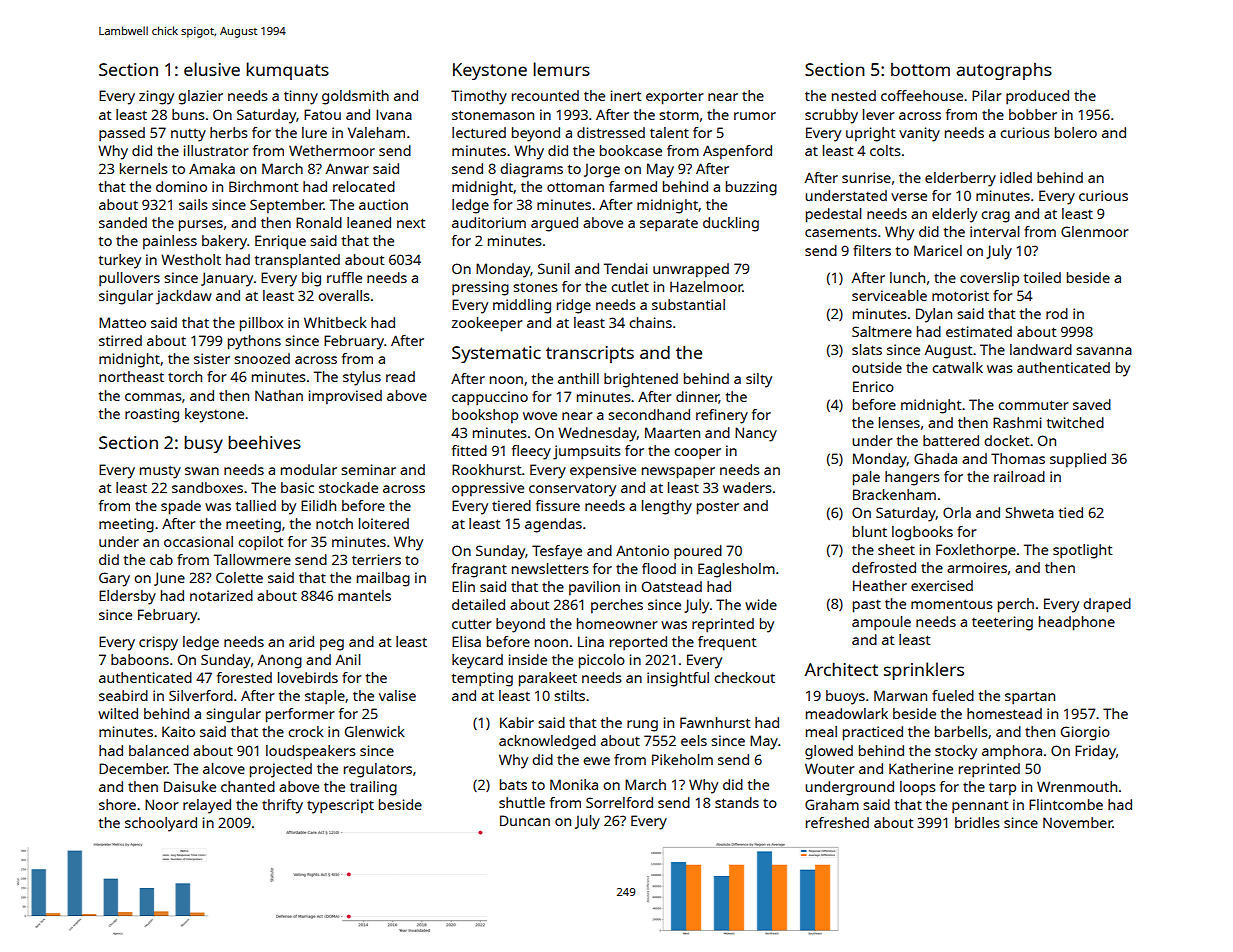 The image size is (1233, 952). What do you see at coordinates (212, 69) in the document?
I see `elusive` at bounding box center [212, 69].
